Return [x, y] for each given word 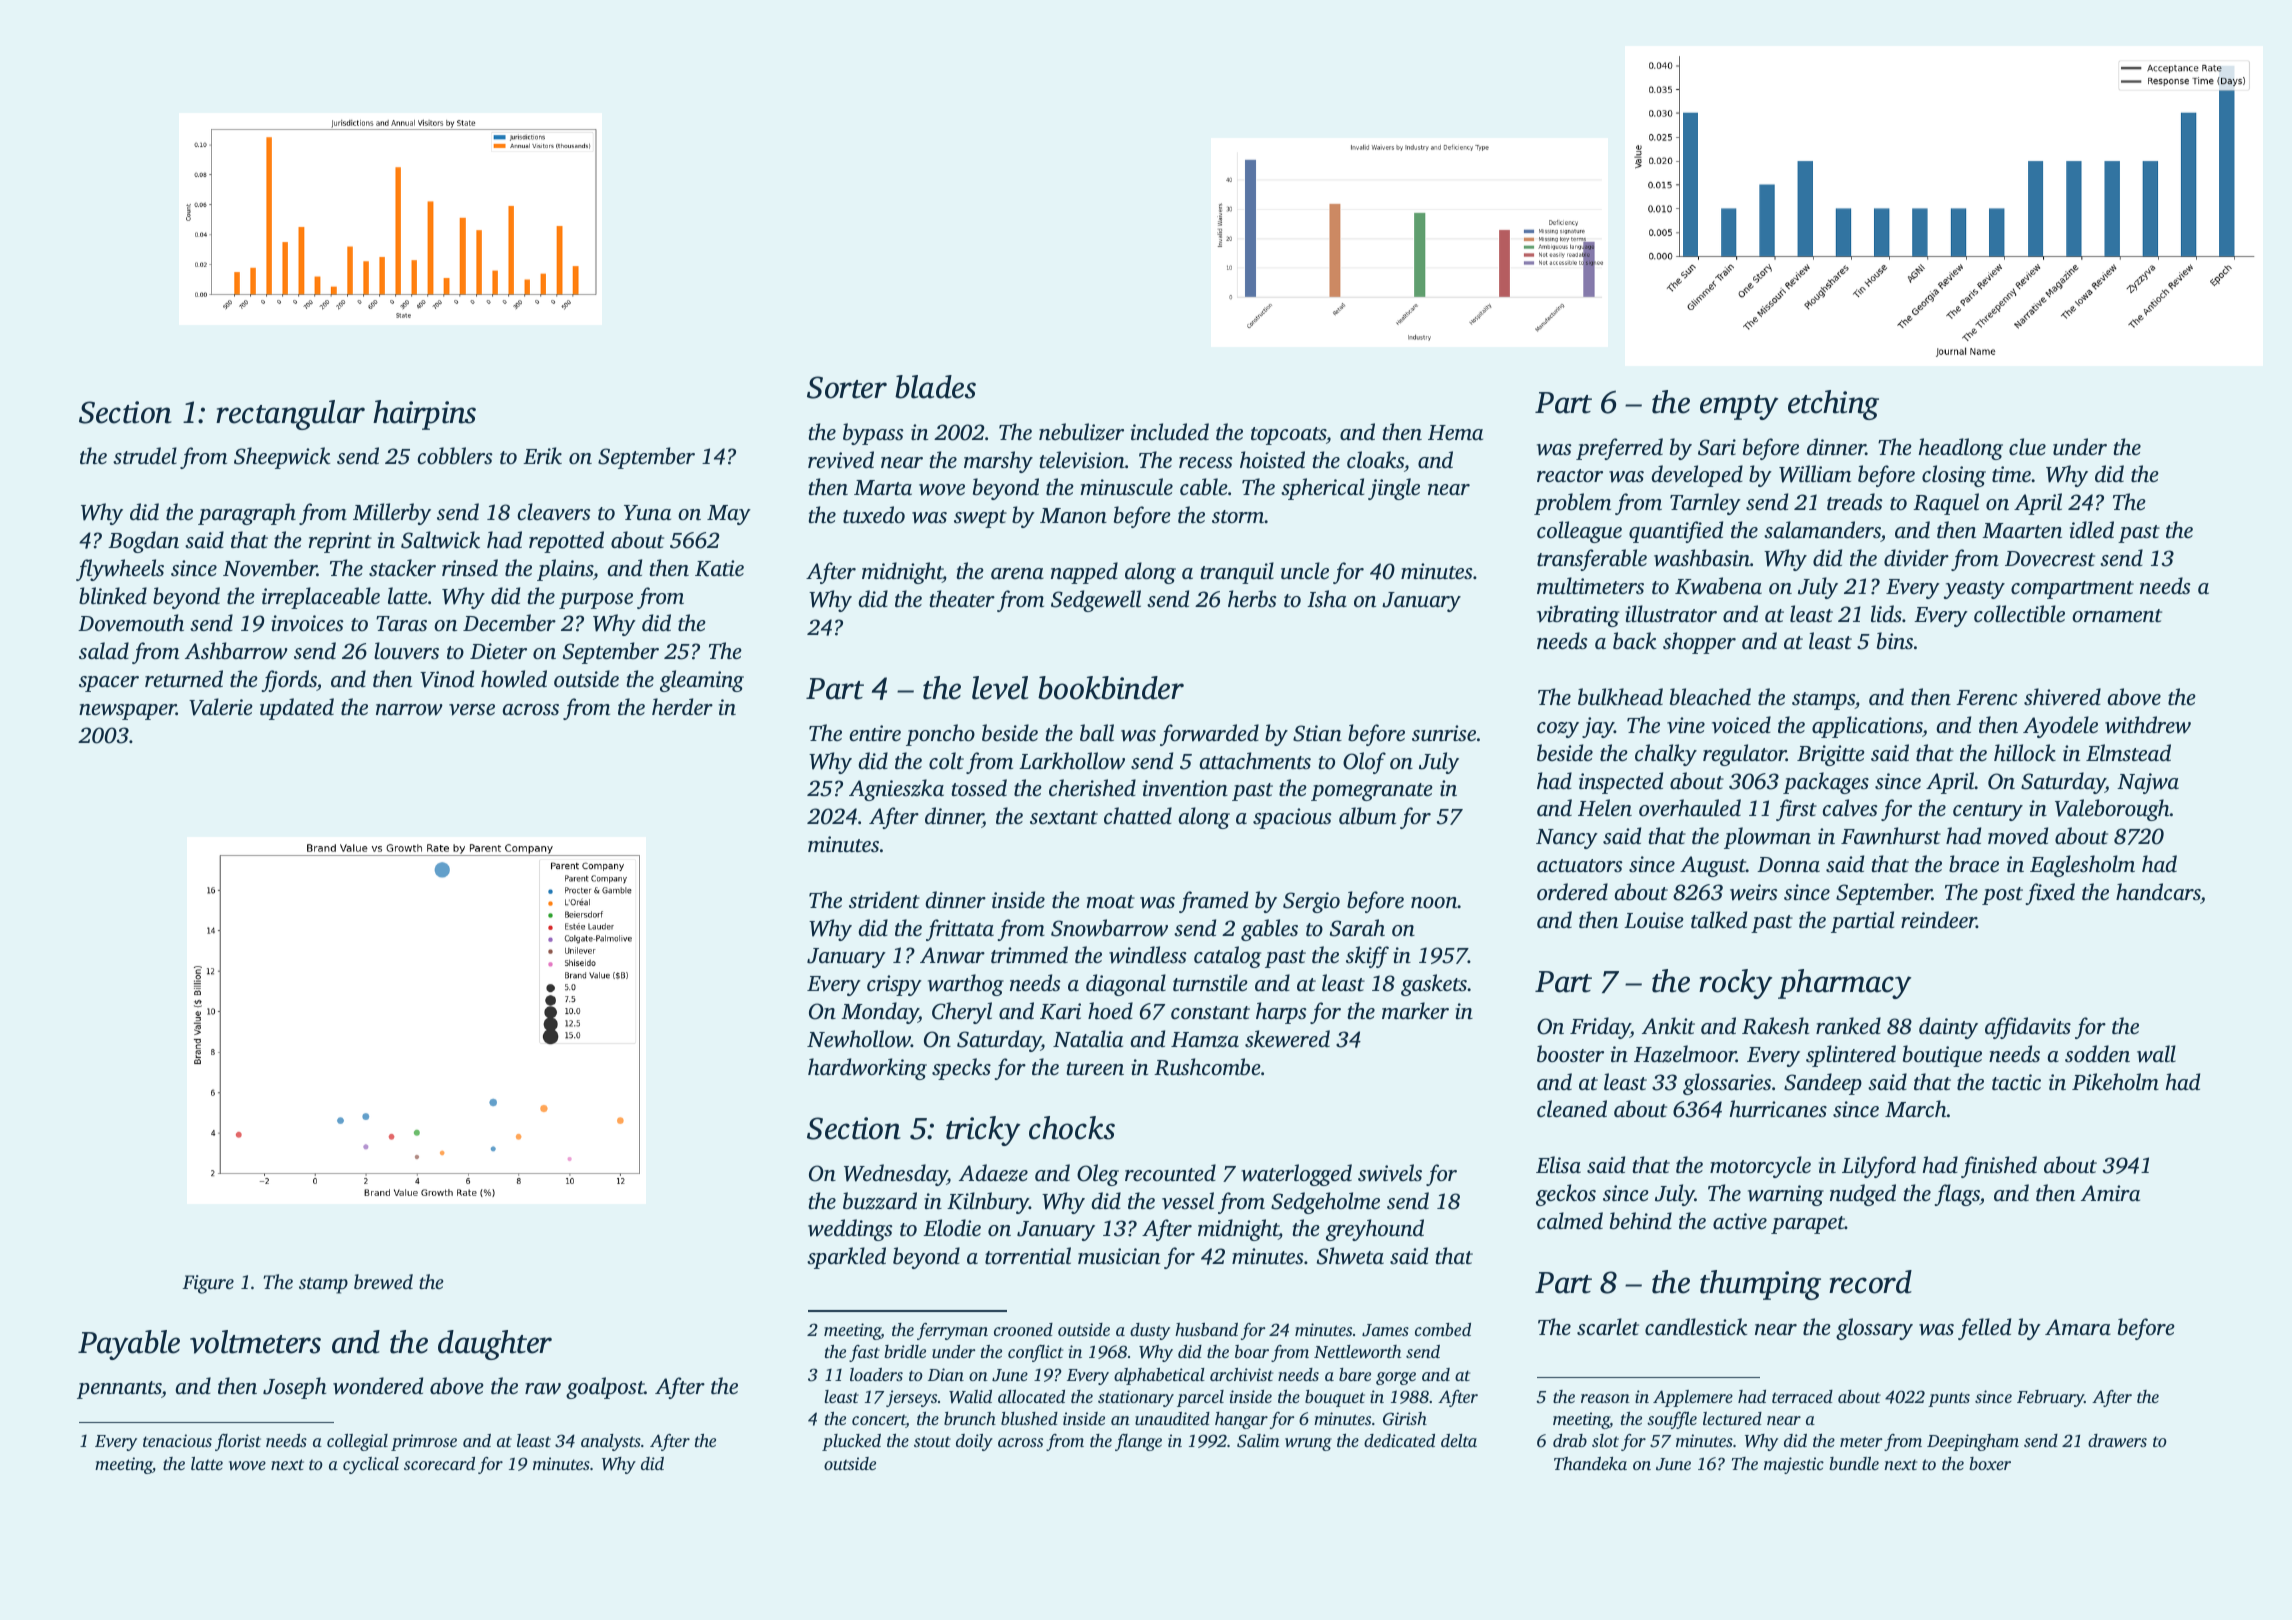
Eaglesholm [2082, 866]
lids [1886, 613]
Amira [2110, 1193]
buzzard [880, 1201]
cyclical [371, 1465]
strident [884, 899]
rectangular [290, 415]
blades [935, 387]
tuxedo [874, 514]
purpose [596, 601]
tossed [979, 787]
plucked [851, 1442]
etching [1833, 405]
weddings [850, 1230]
